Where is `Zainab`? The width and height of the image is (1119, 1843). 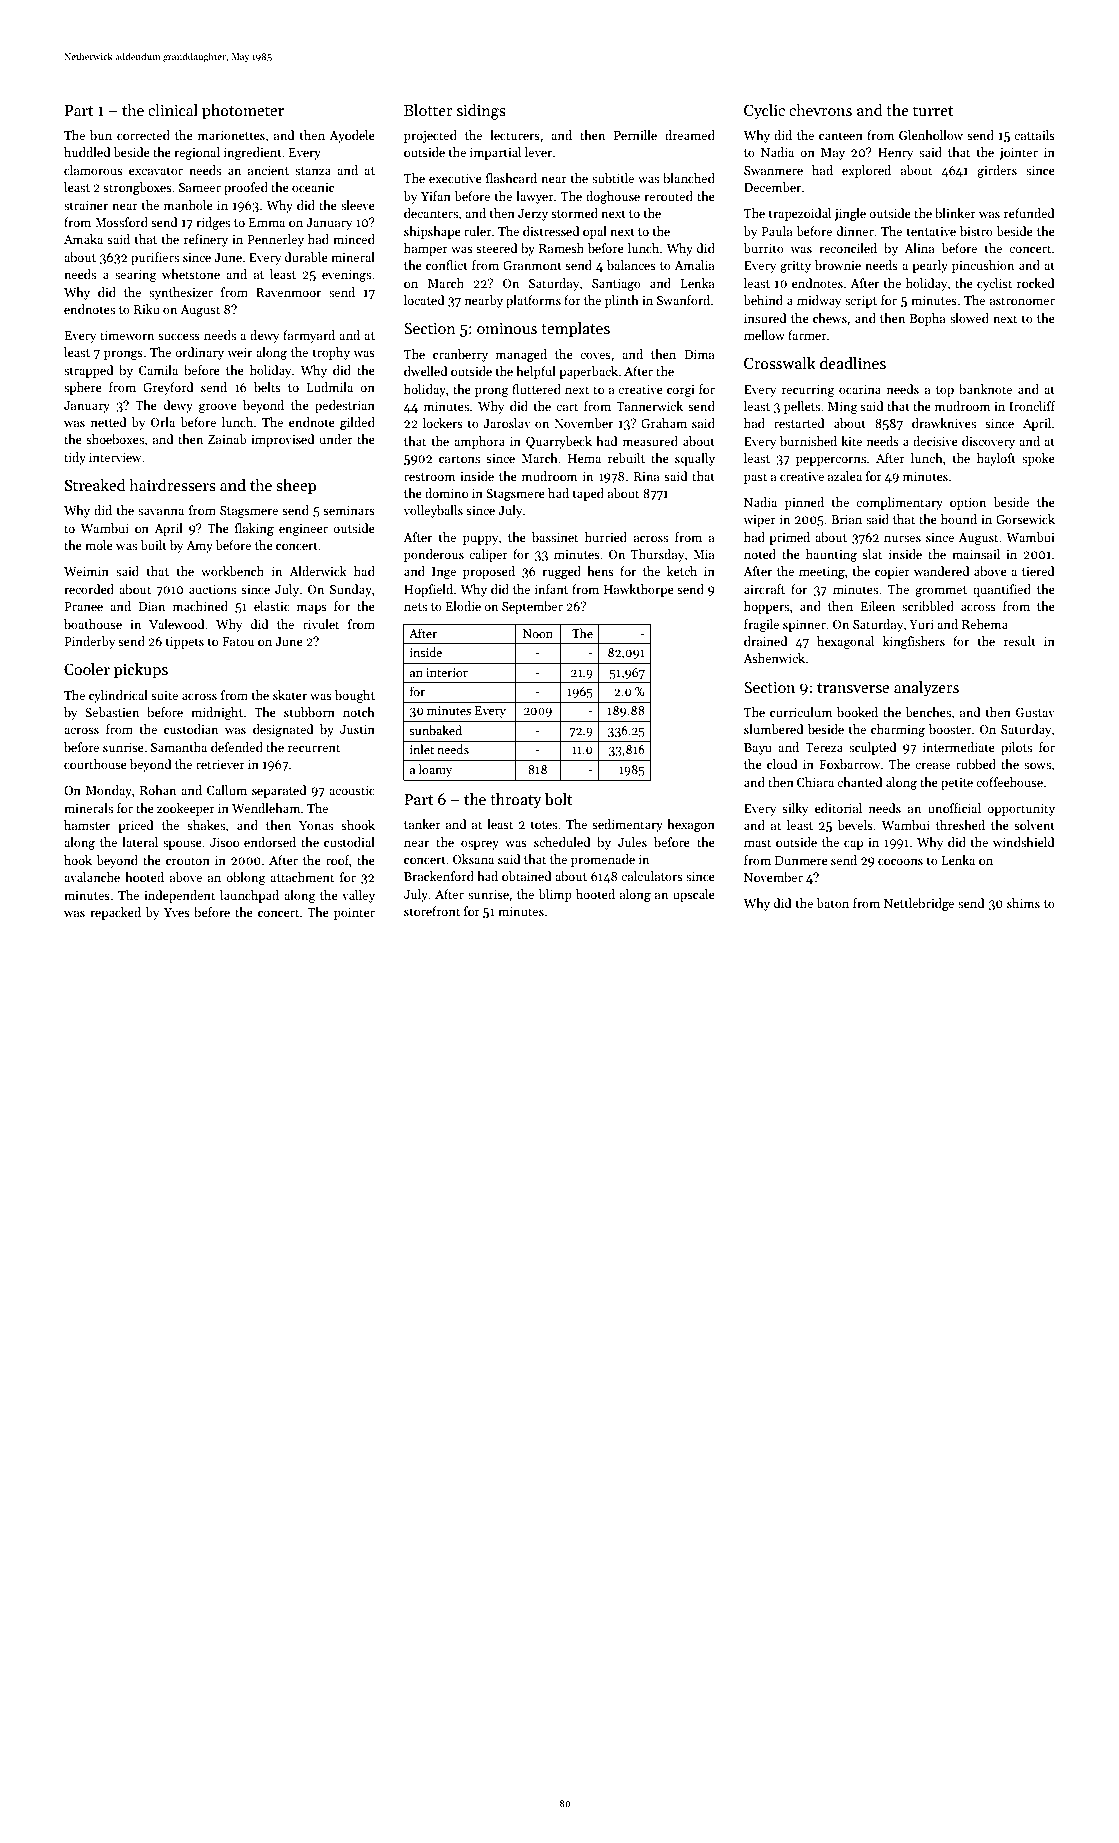 Zainab is located at coordinates (227, 439).
